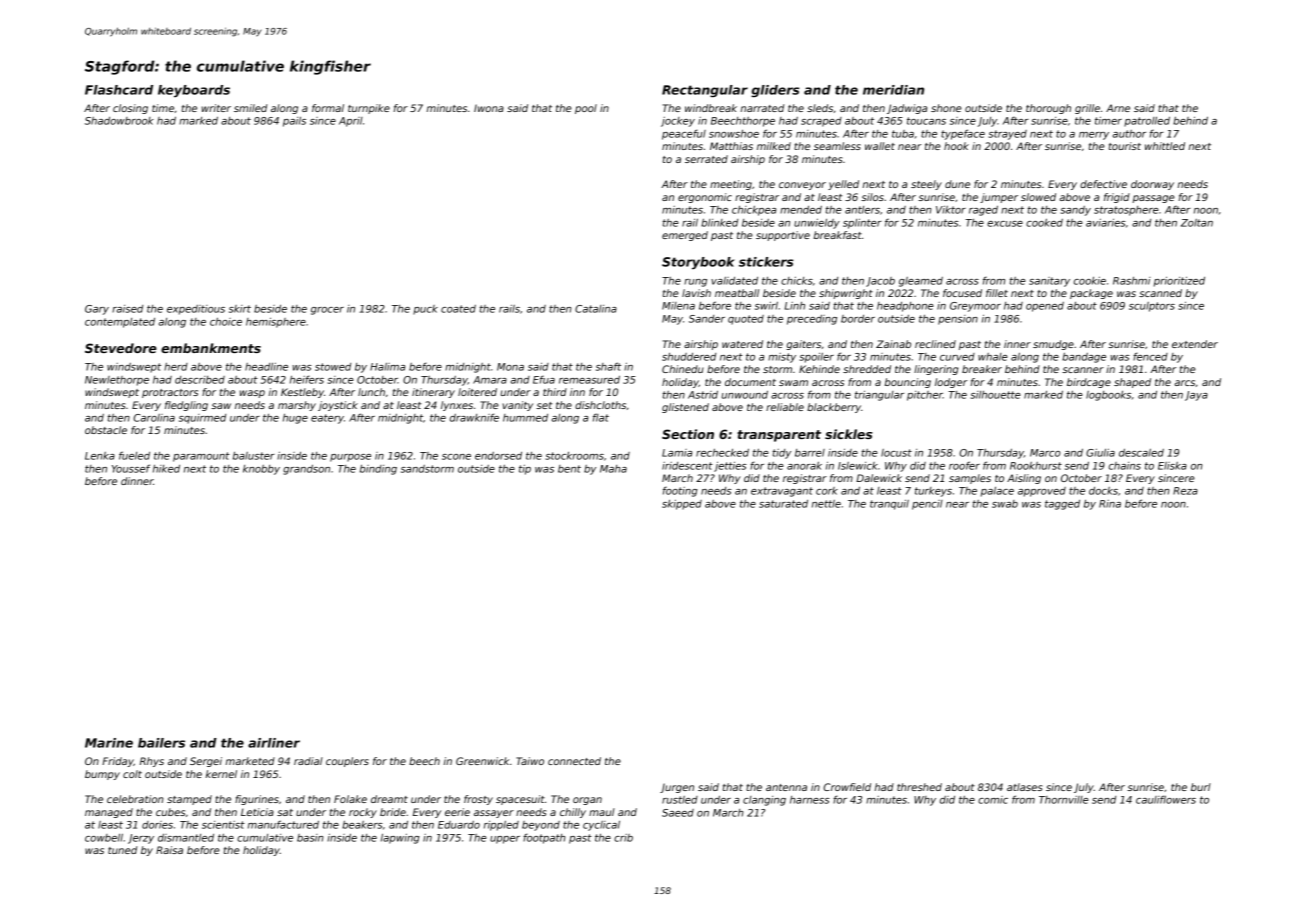  I want to click on excuse, so click(1005, 224).
